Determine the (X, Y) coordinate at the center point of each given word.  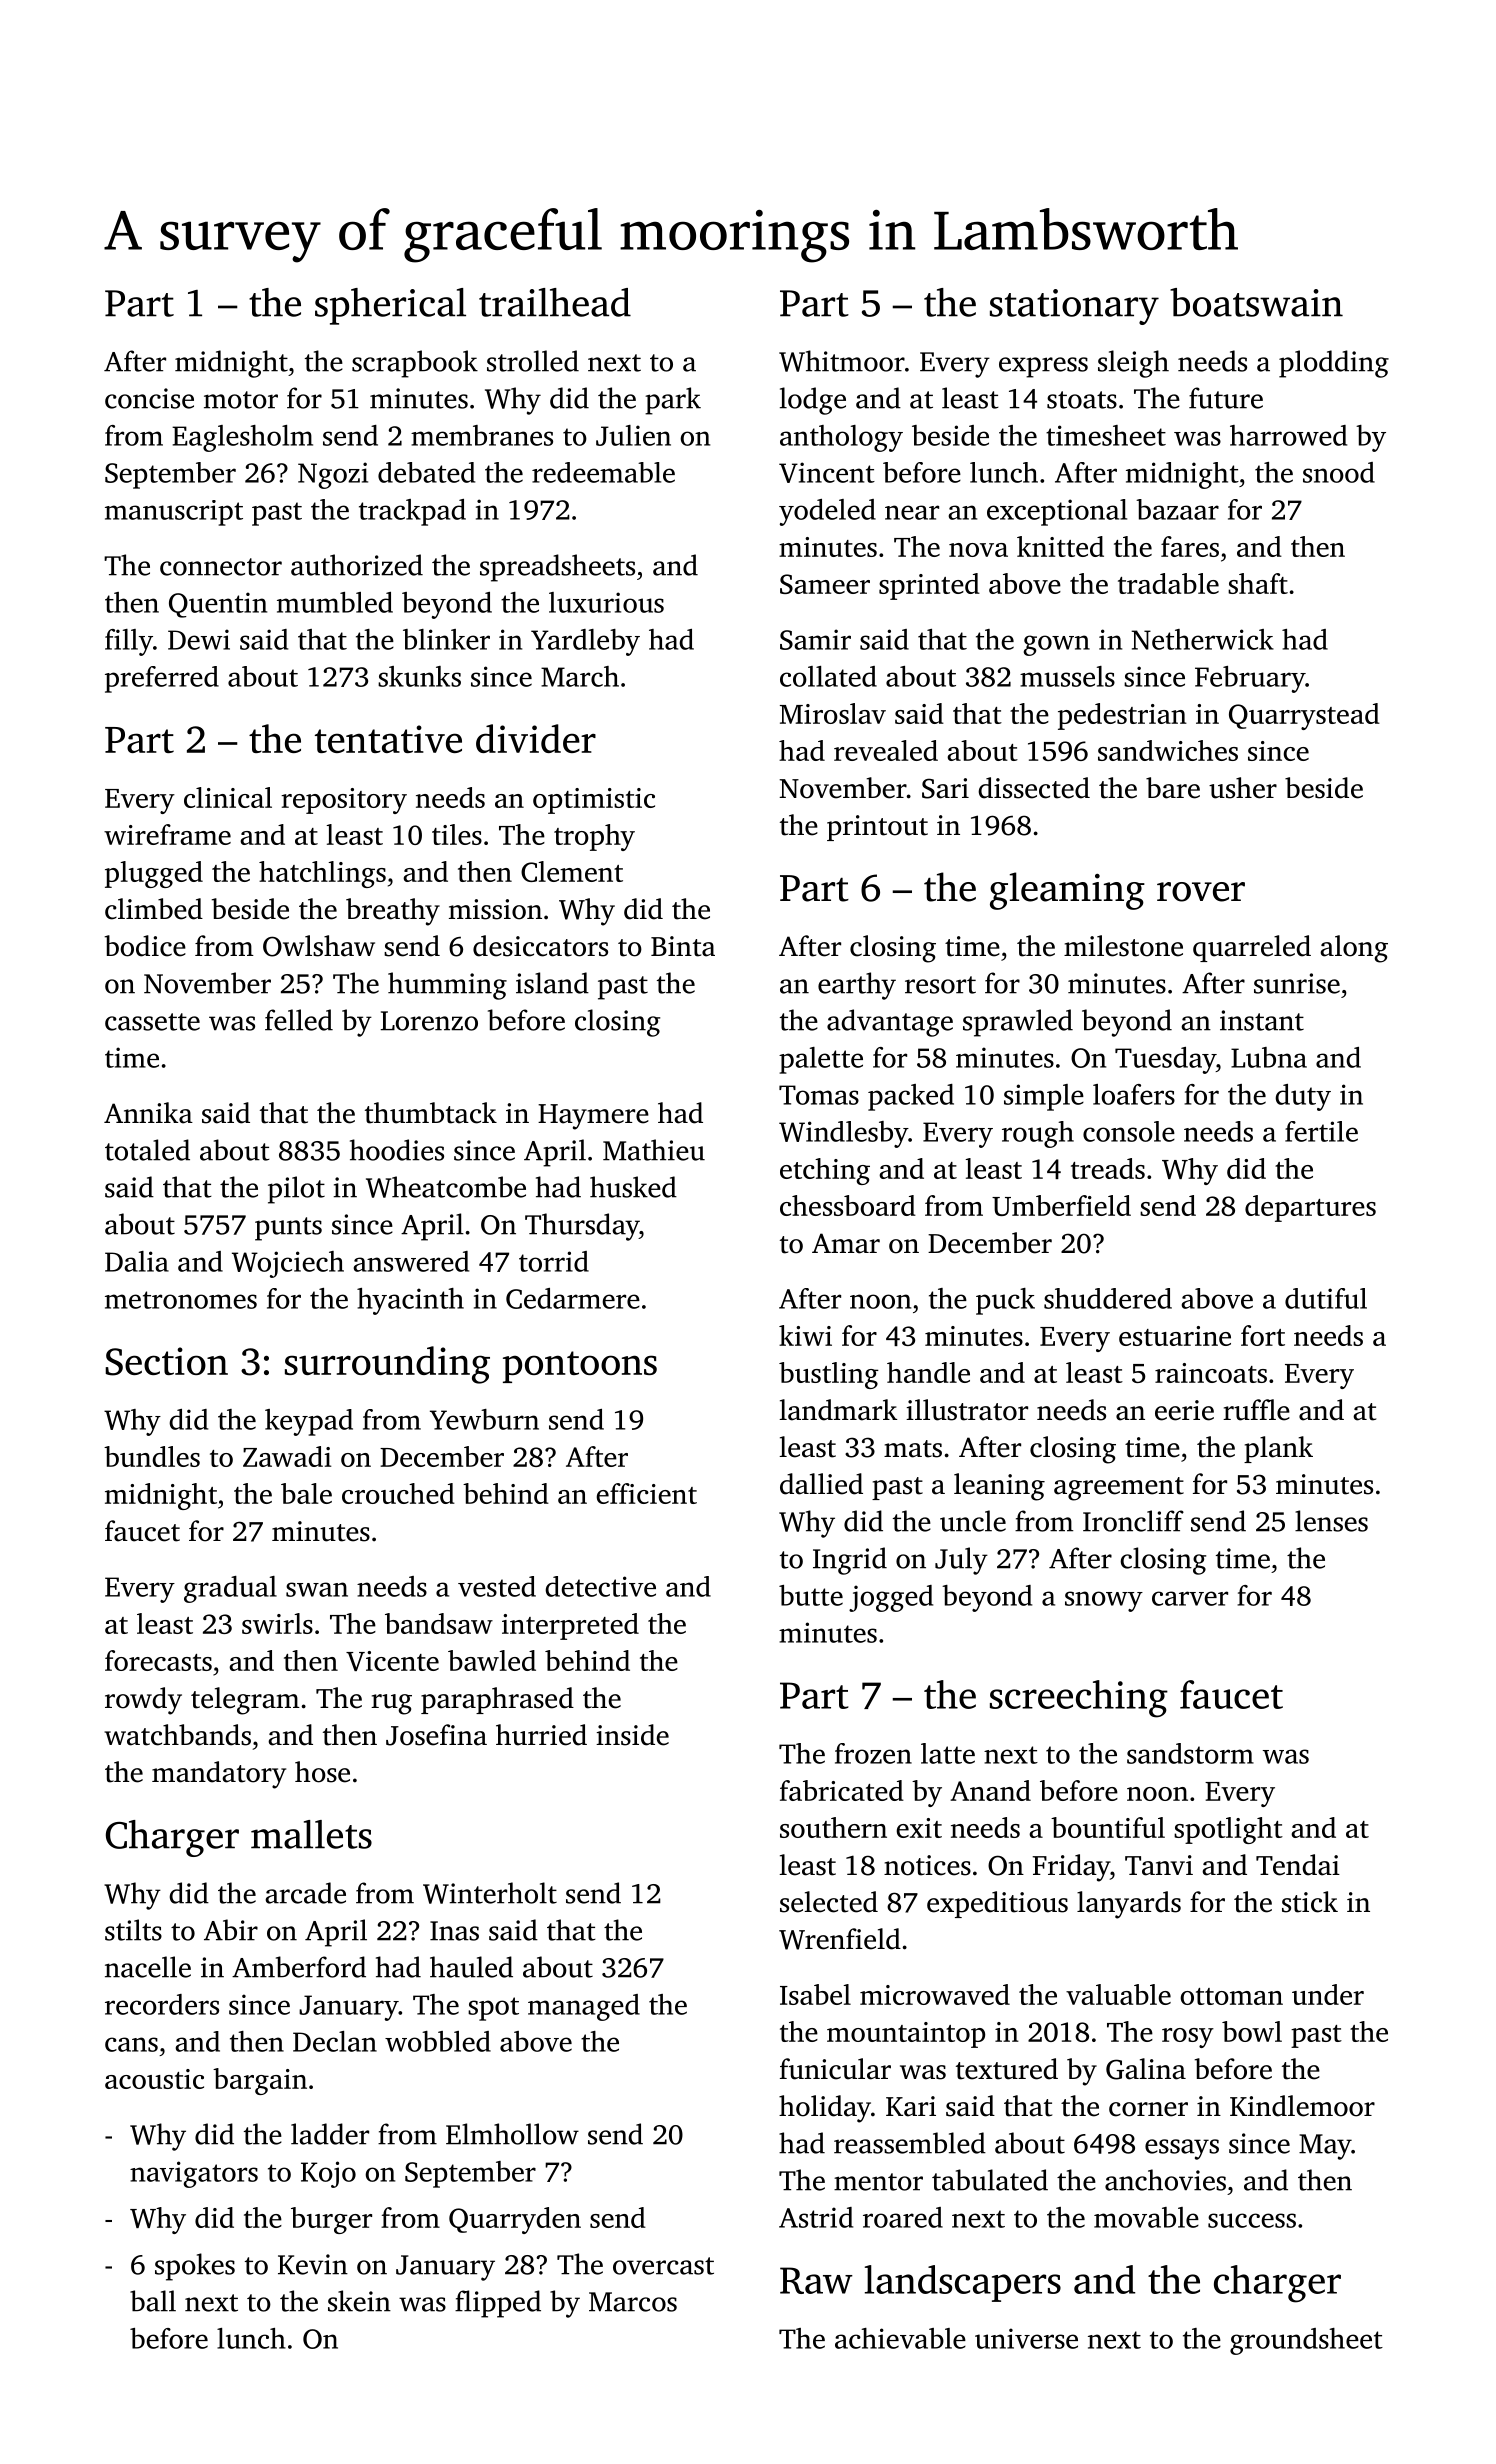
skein (359, 2301)
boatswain (1256, 302)
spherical (390, 306)
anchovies (1165, 2180)
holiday (825, 2109)
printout (877, 828)
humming (447, 986)
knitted (1060, 546)
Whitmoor (842, 361)
